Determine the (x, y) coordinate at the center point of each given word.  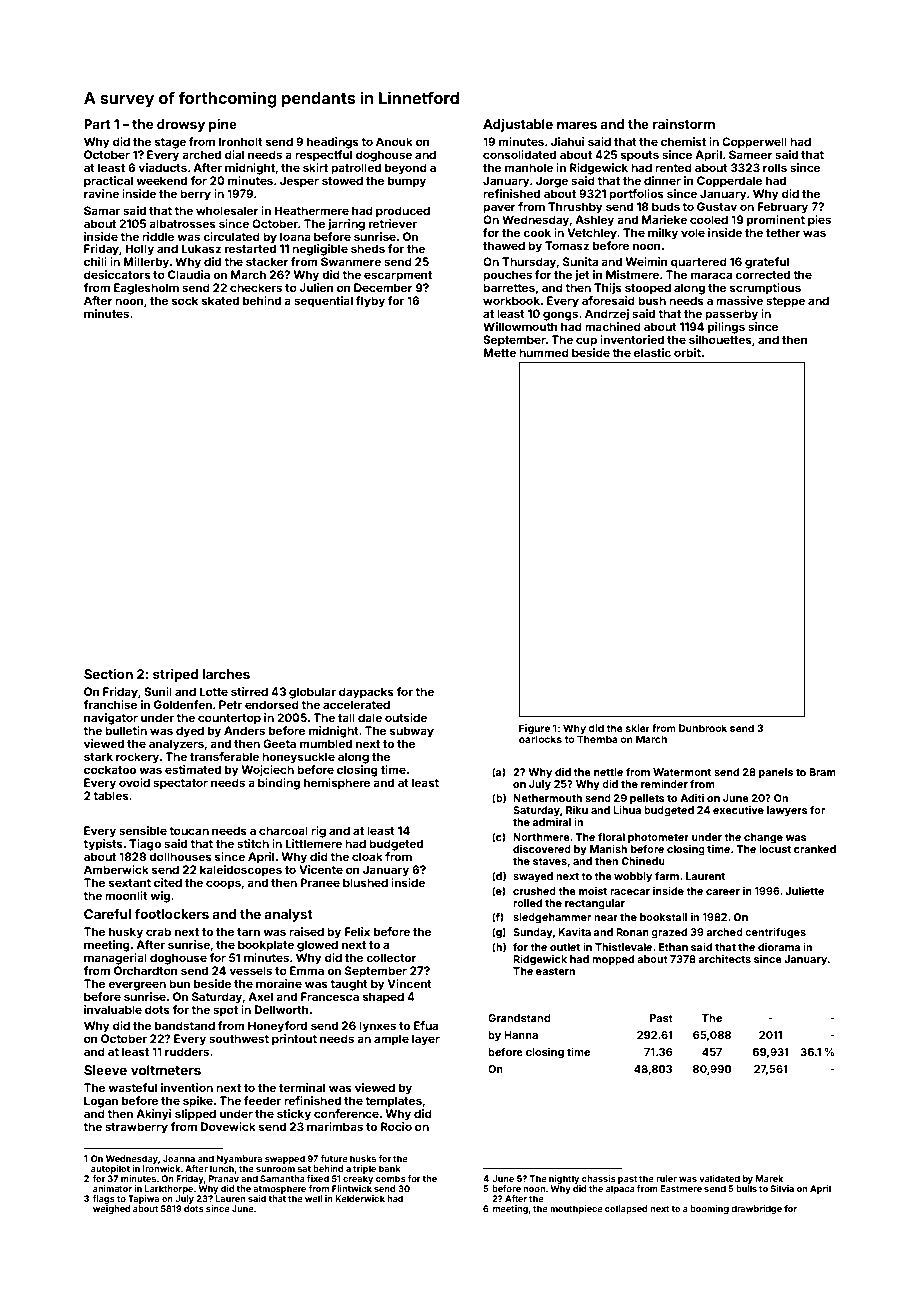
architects (725, 959)
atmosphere (279, 1189)
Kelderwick (360, 1198)
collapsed (626, 1209)
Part (97, 124)
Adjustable (518, 125)
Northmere (541, 837)
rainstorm (684, 124)
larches (226, 674)
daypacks (366, 693)
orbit (687, 352)
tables (111, 795)
